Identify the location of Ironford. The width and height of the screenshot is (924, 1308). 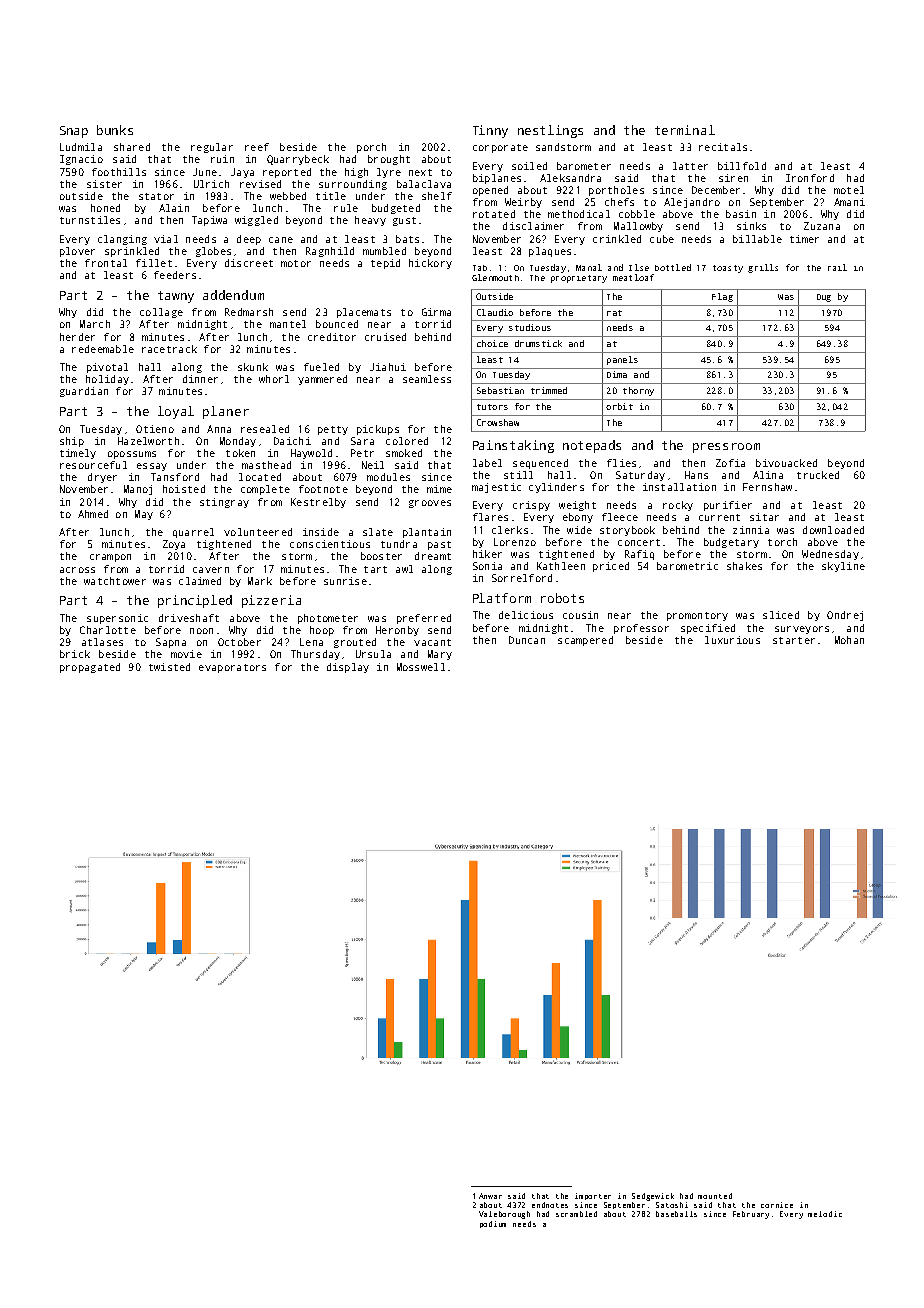
(810, 178).
